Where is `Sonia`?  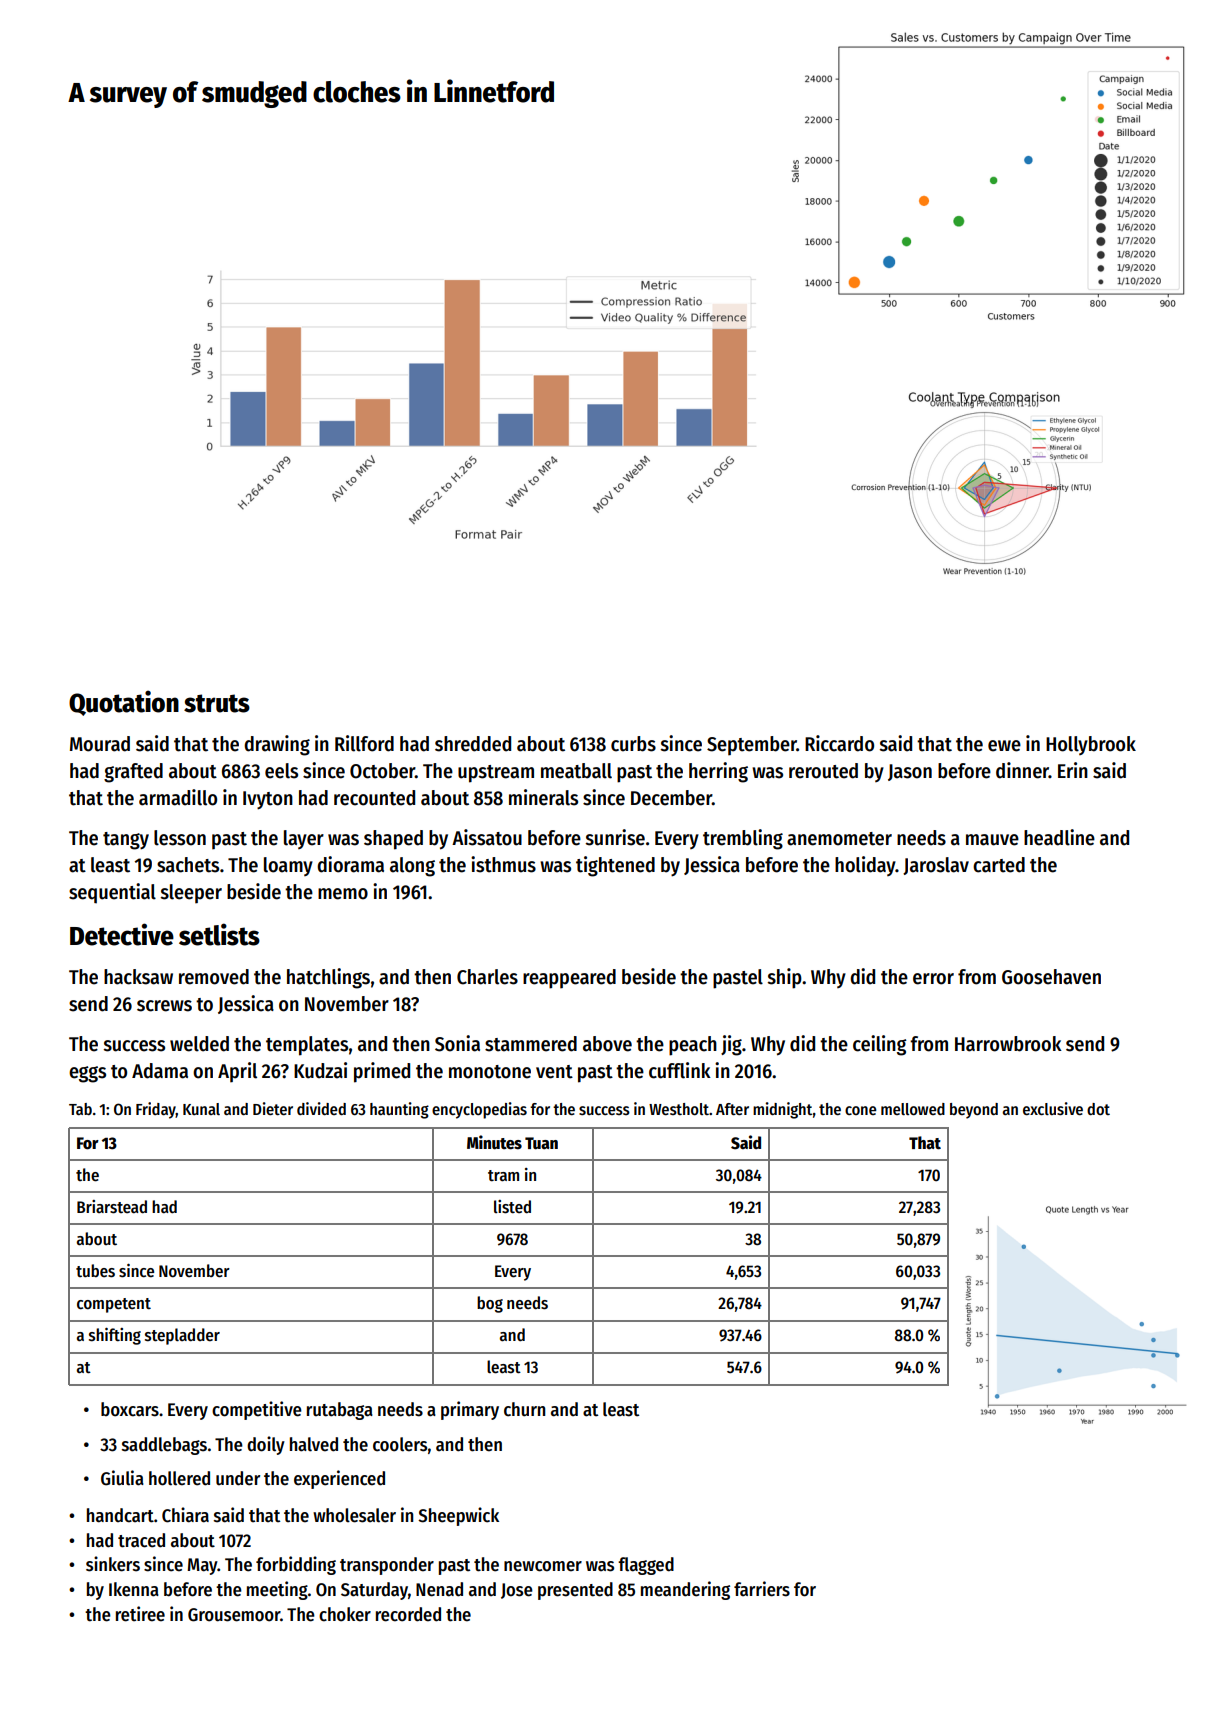 Sonia is located at coordinates (457, 1043).
